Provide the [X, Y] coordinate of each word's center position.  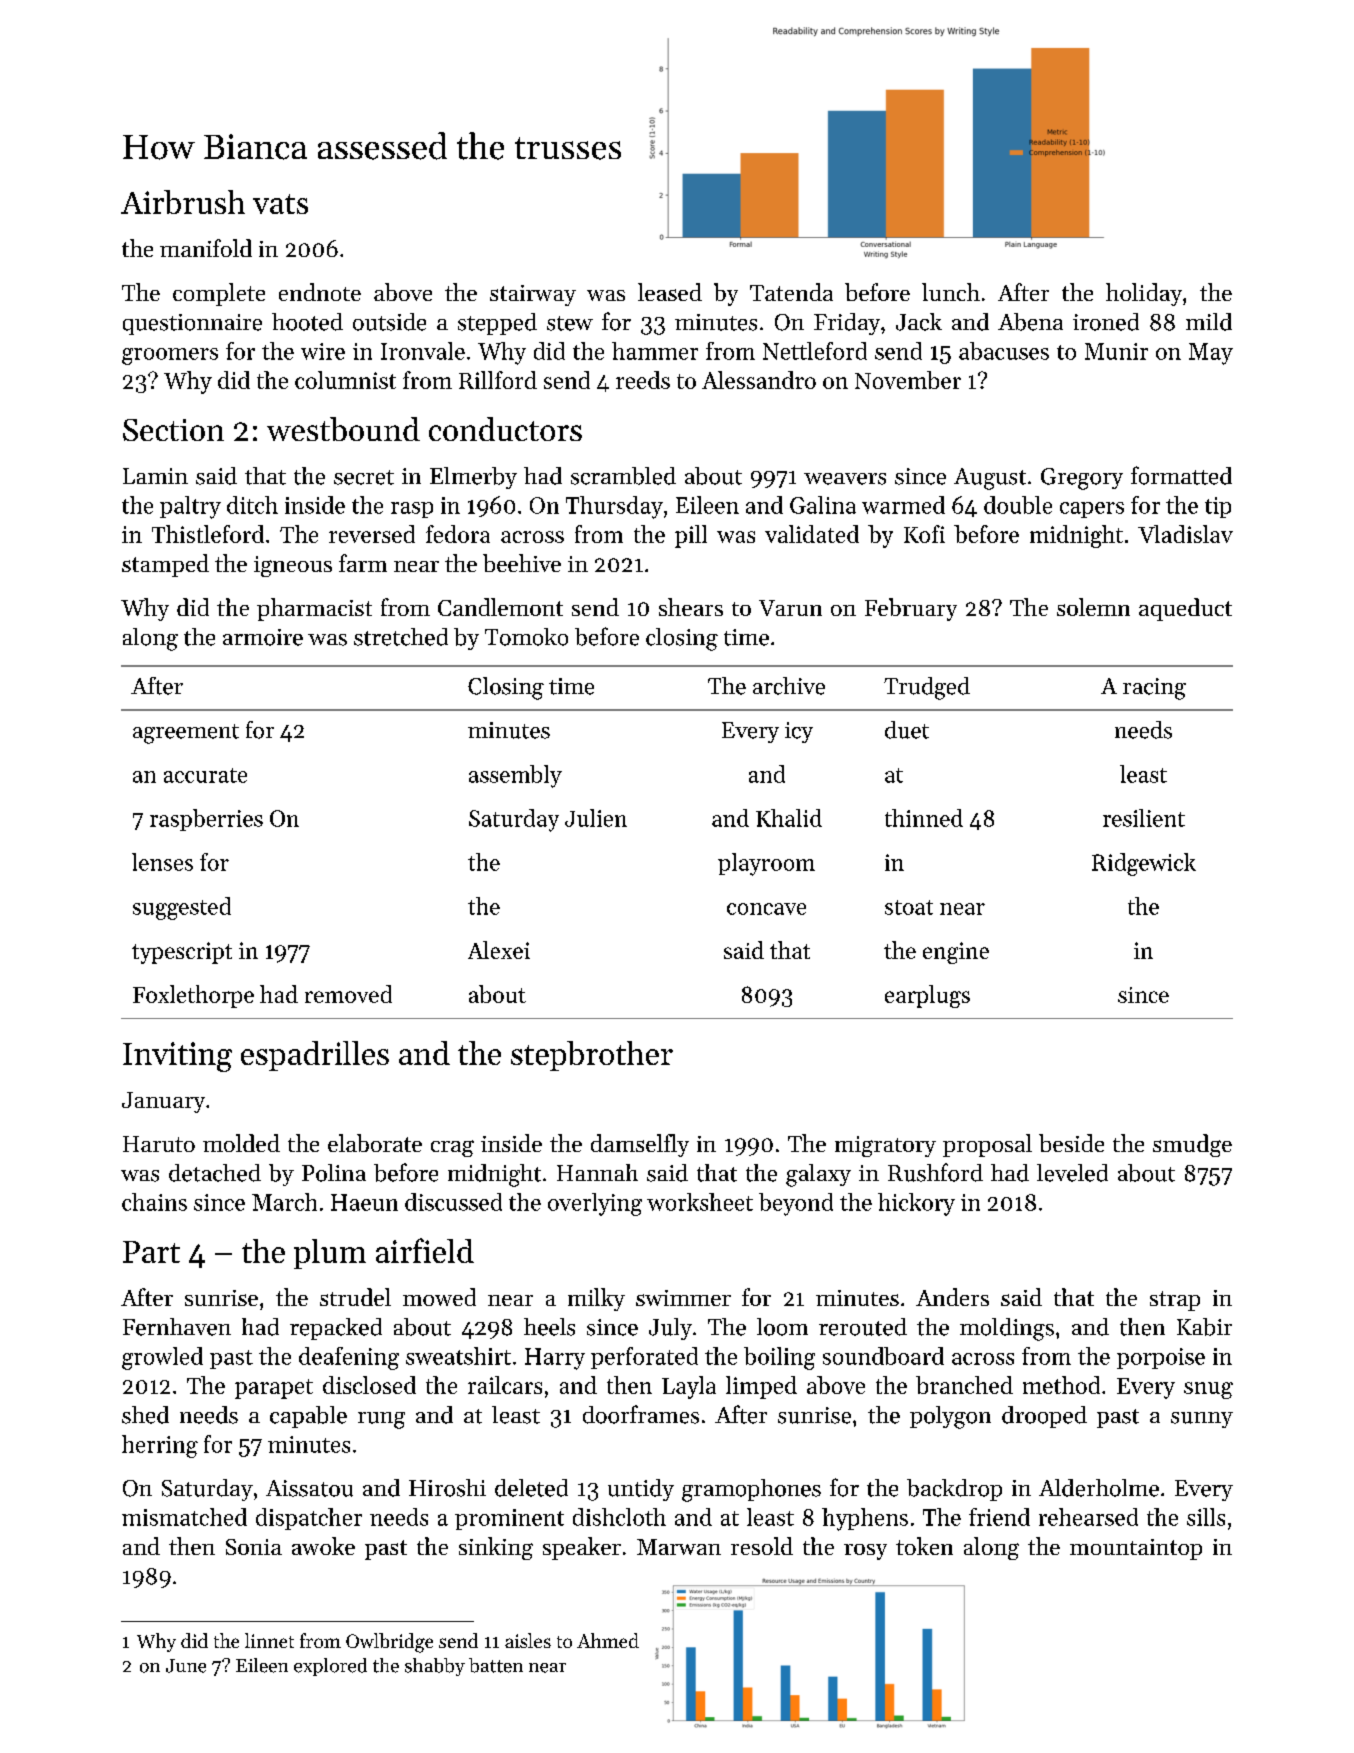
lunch [951, 292]
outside [389, 322]
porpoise [1161, 1358]
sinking [496, 1548]
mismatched [184, 1517]
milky [596, 1299]
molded [241, 1143]
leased [670, 292]
